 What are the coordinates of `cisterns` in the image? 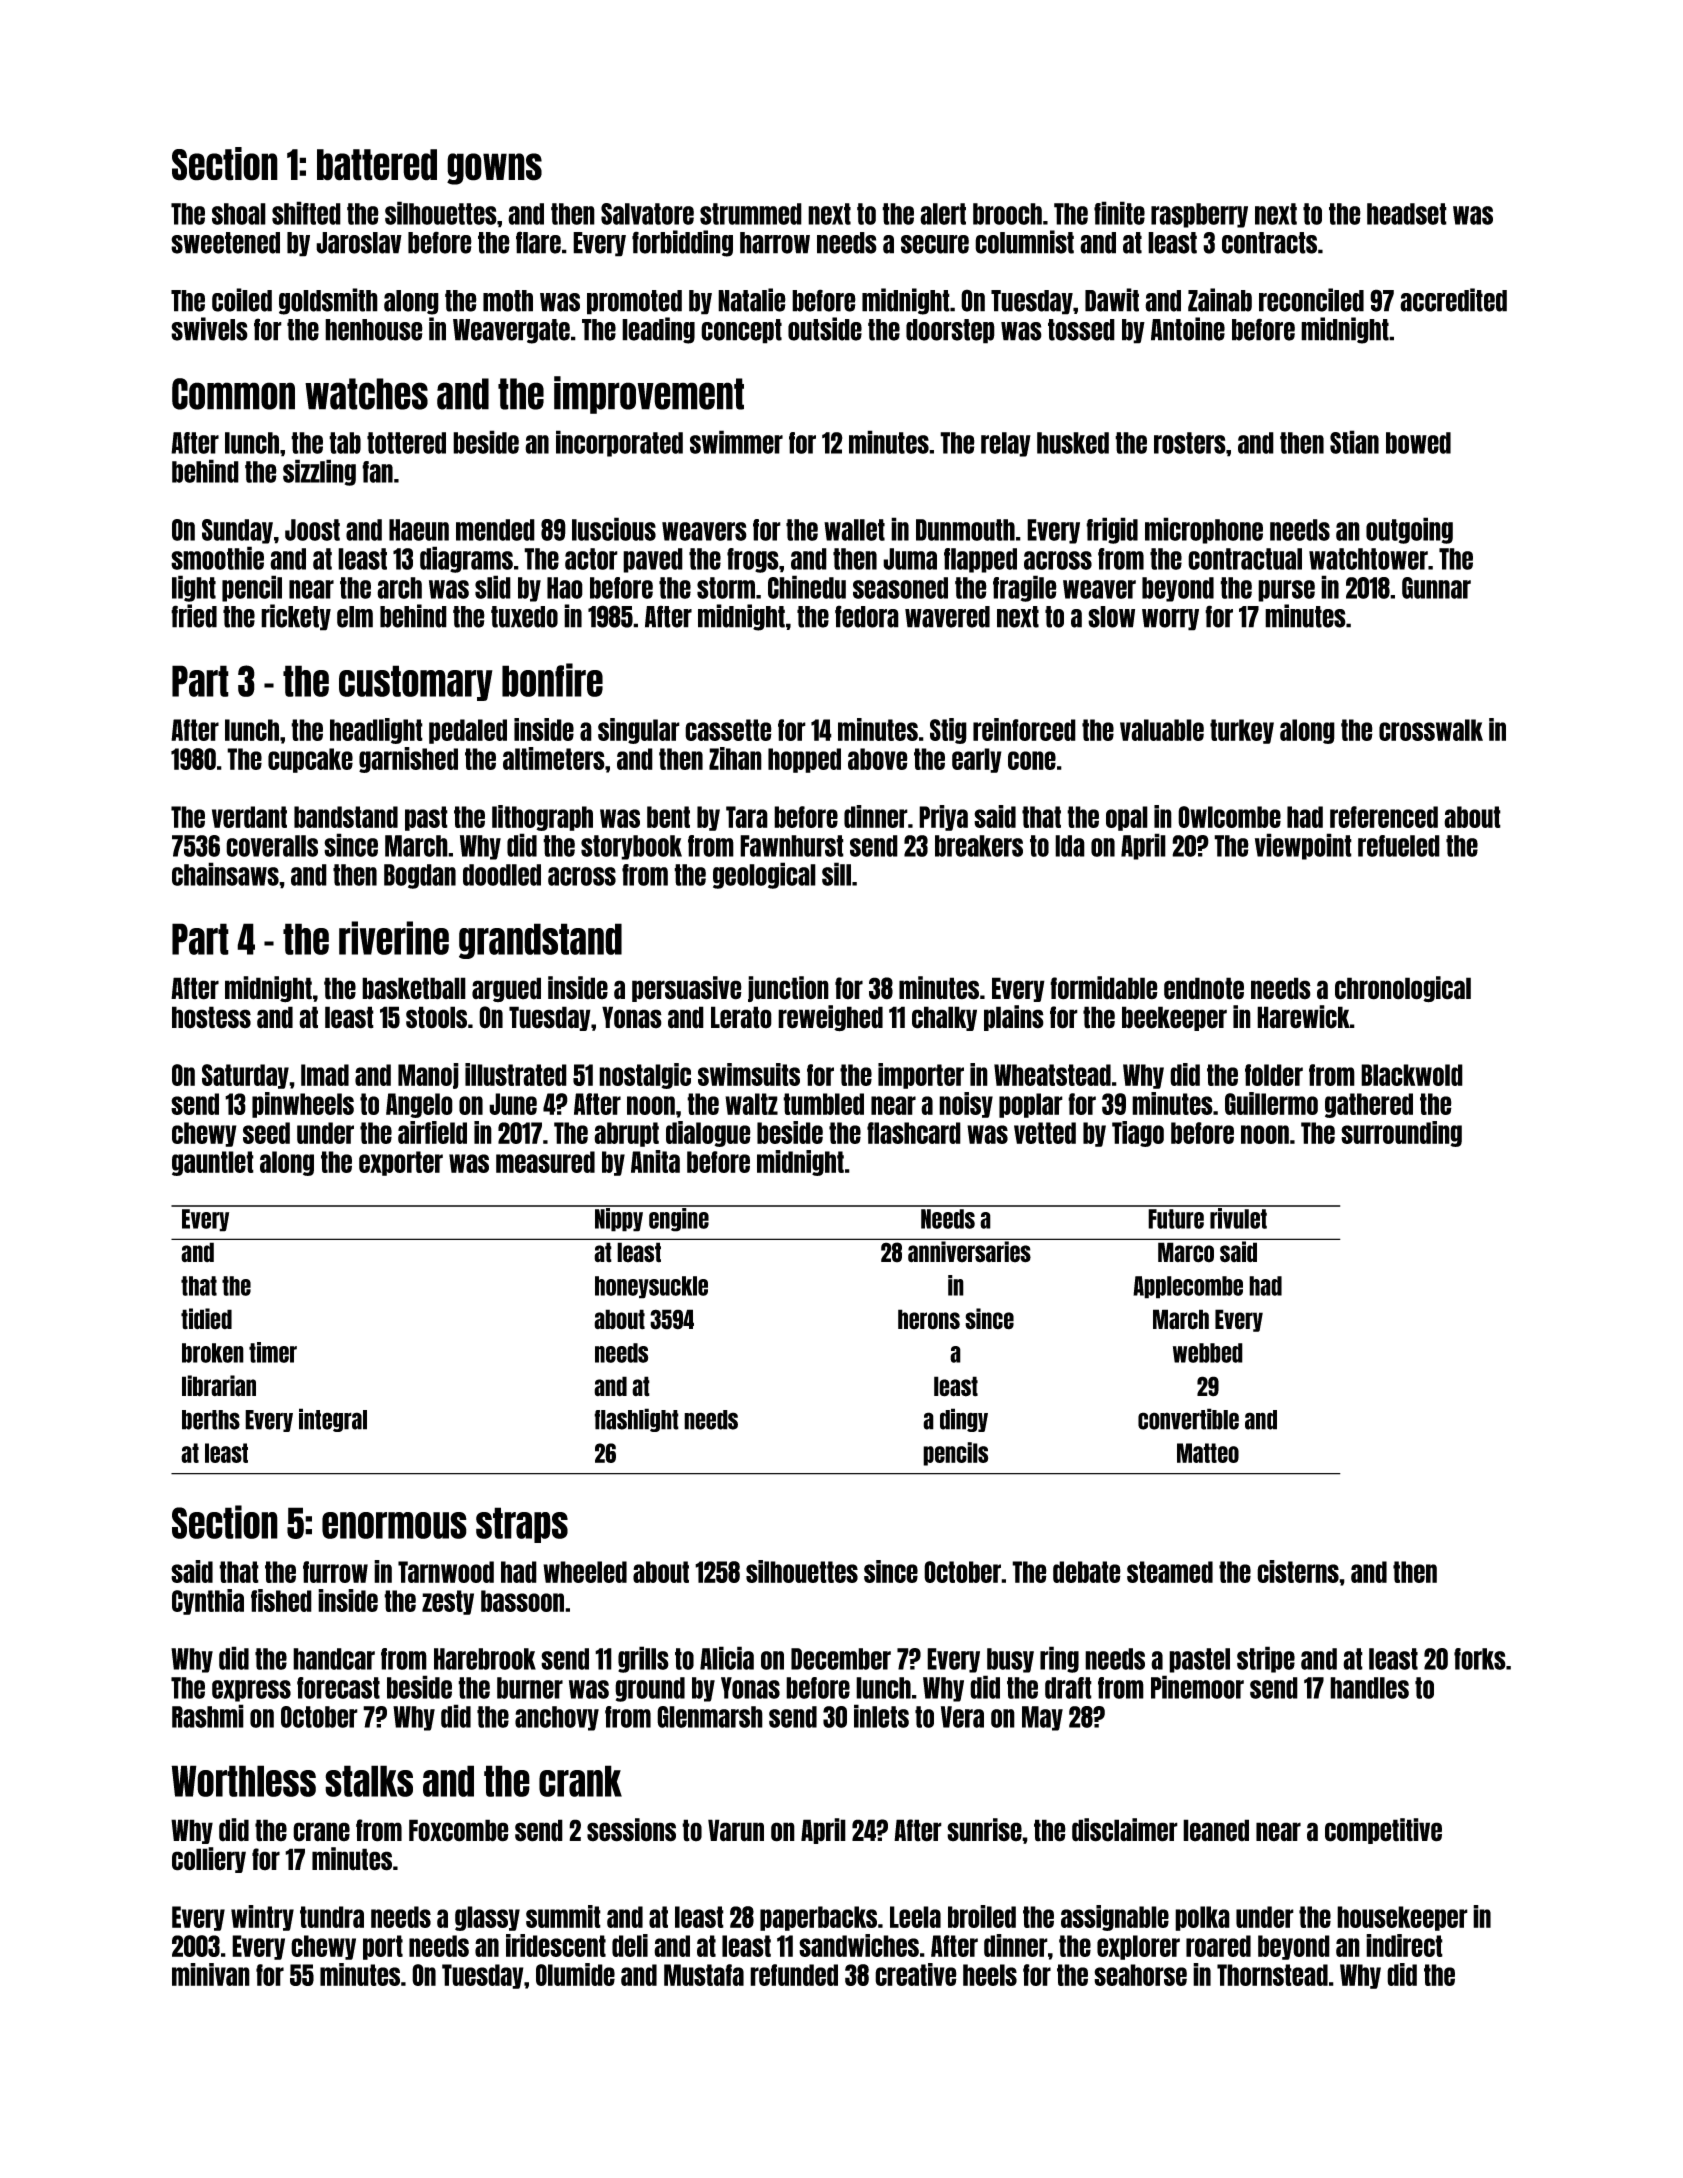 It's located at (1298, 1571).
